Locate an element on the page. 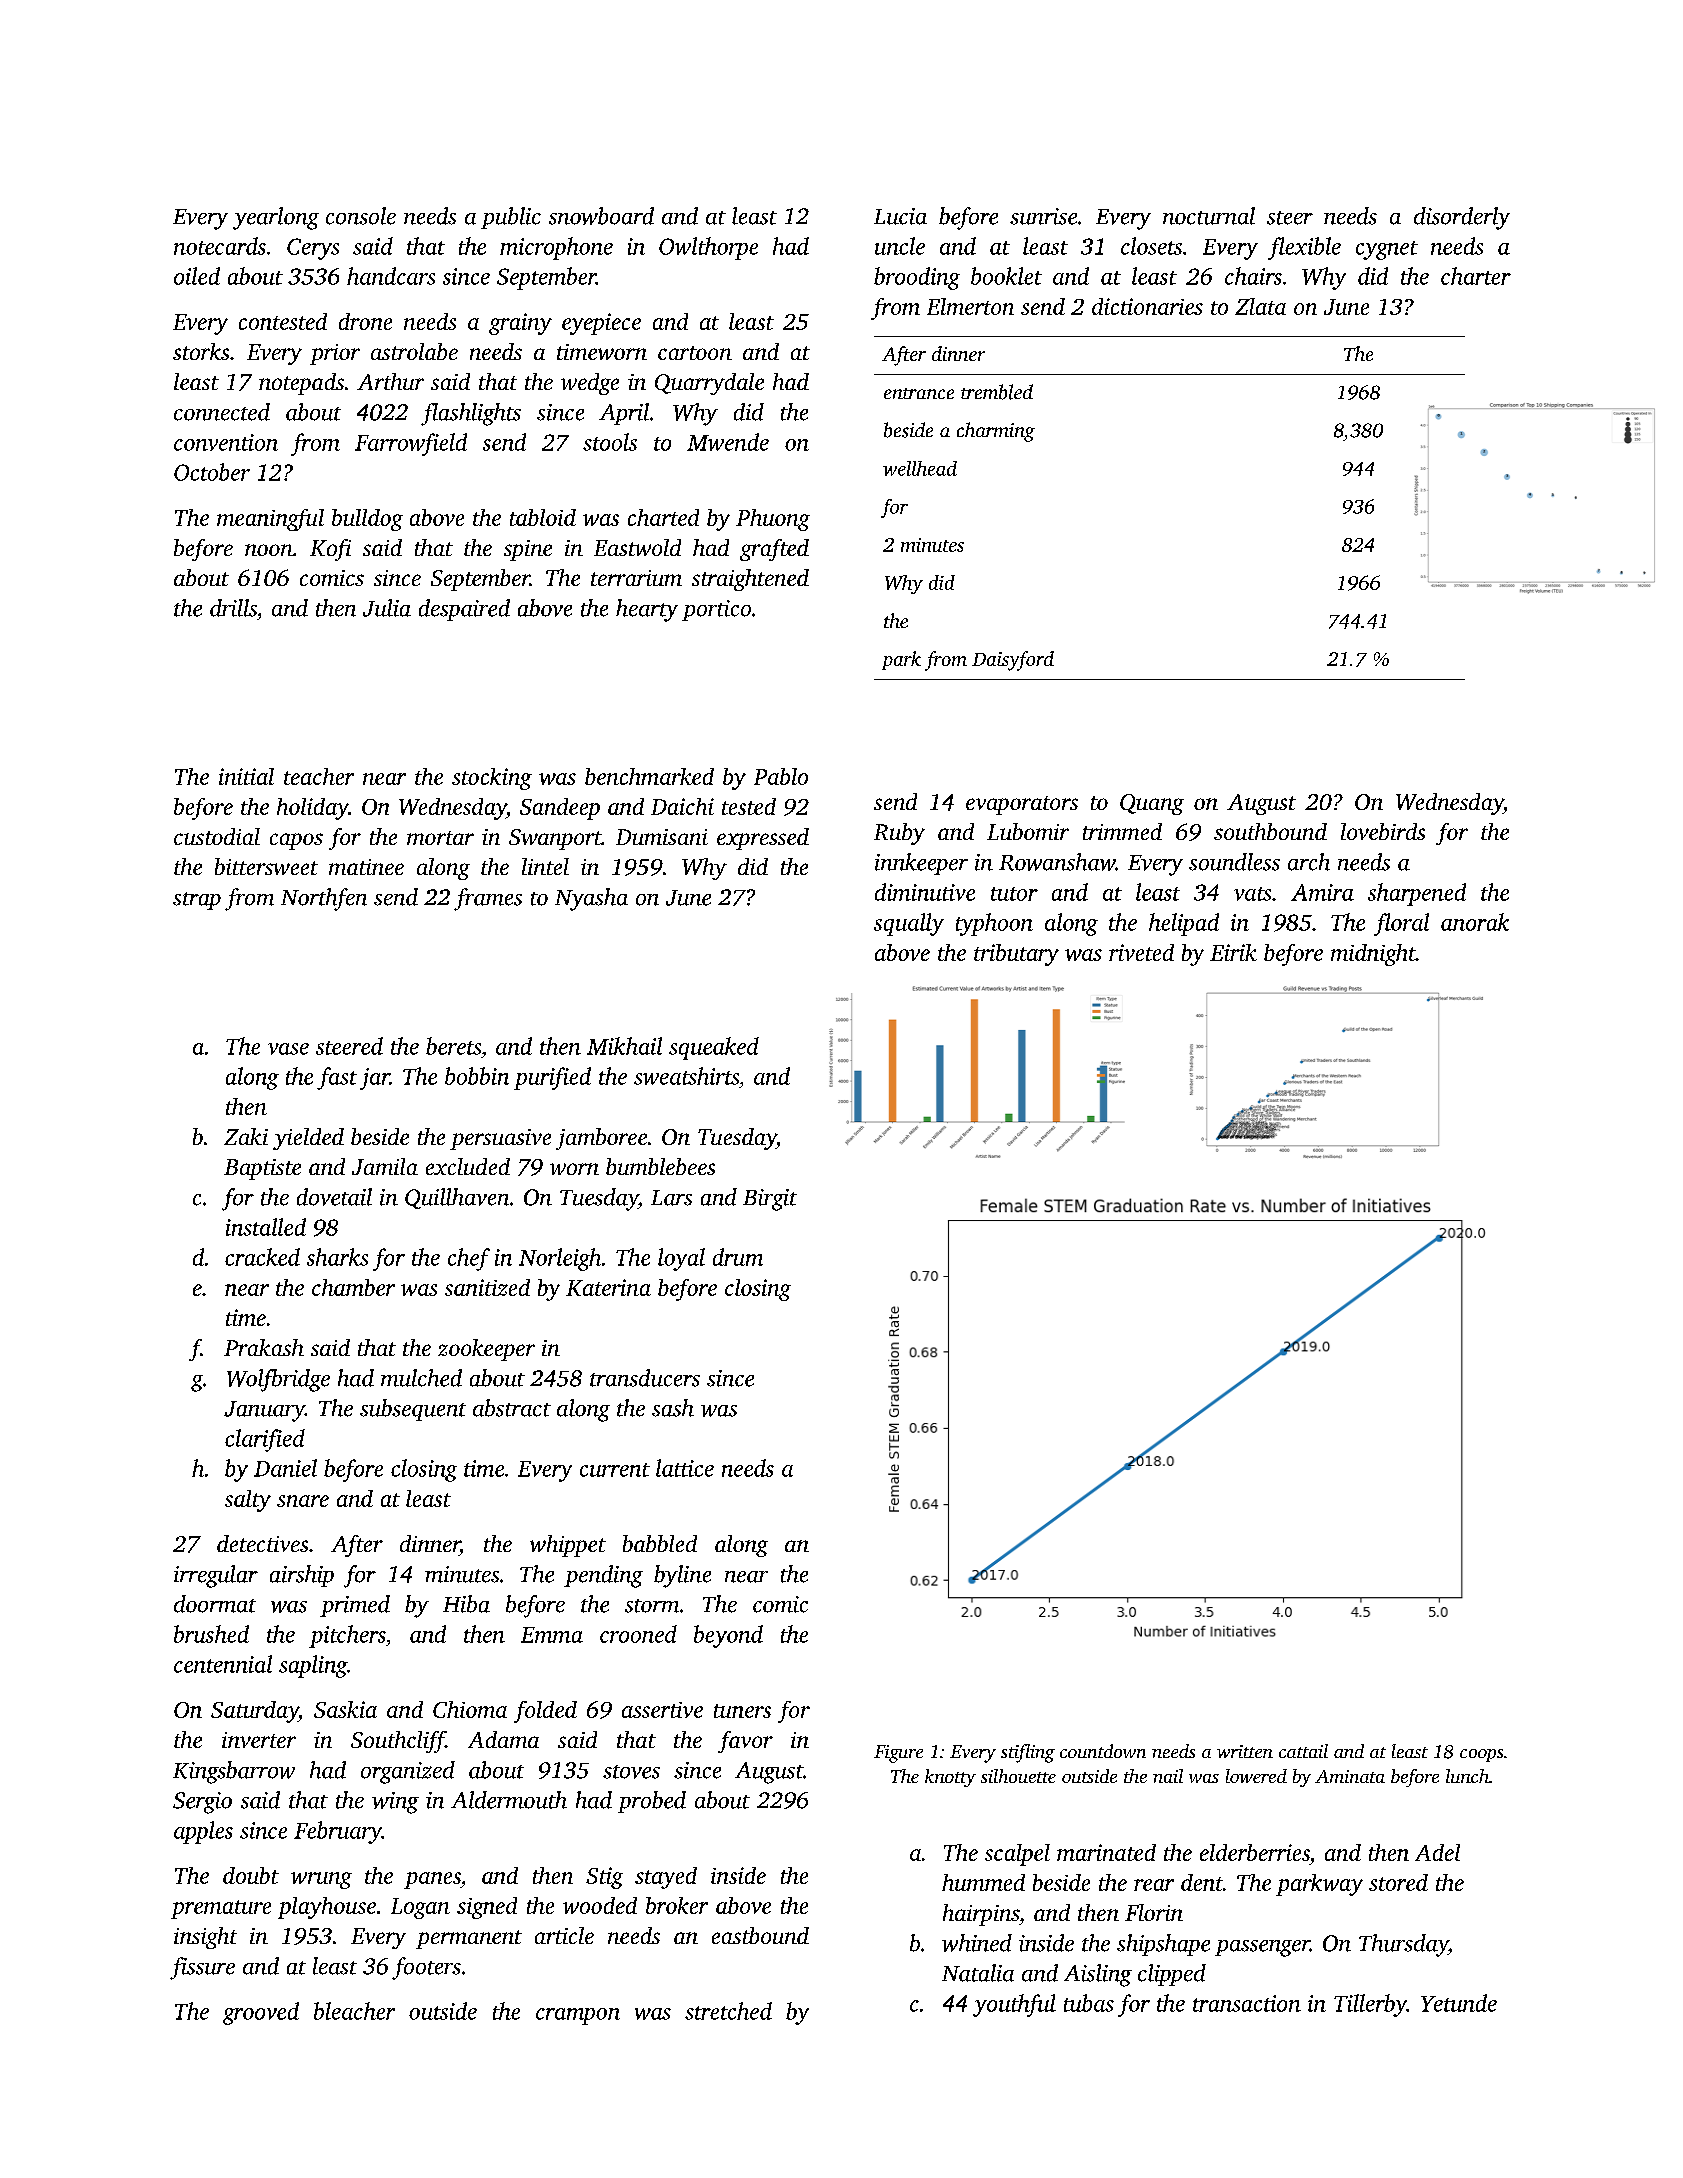  Ruby is located at coordinates (899, 834).
